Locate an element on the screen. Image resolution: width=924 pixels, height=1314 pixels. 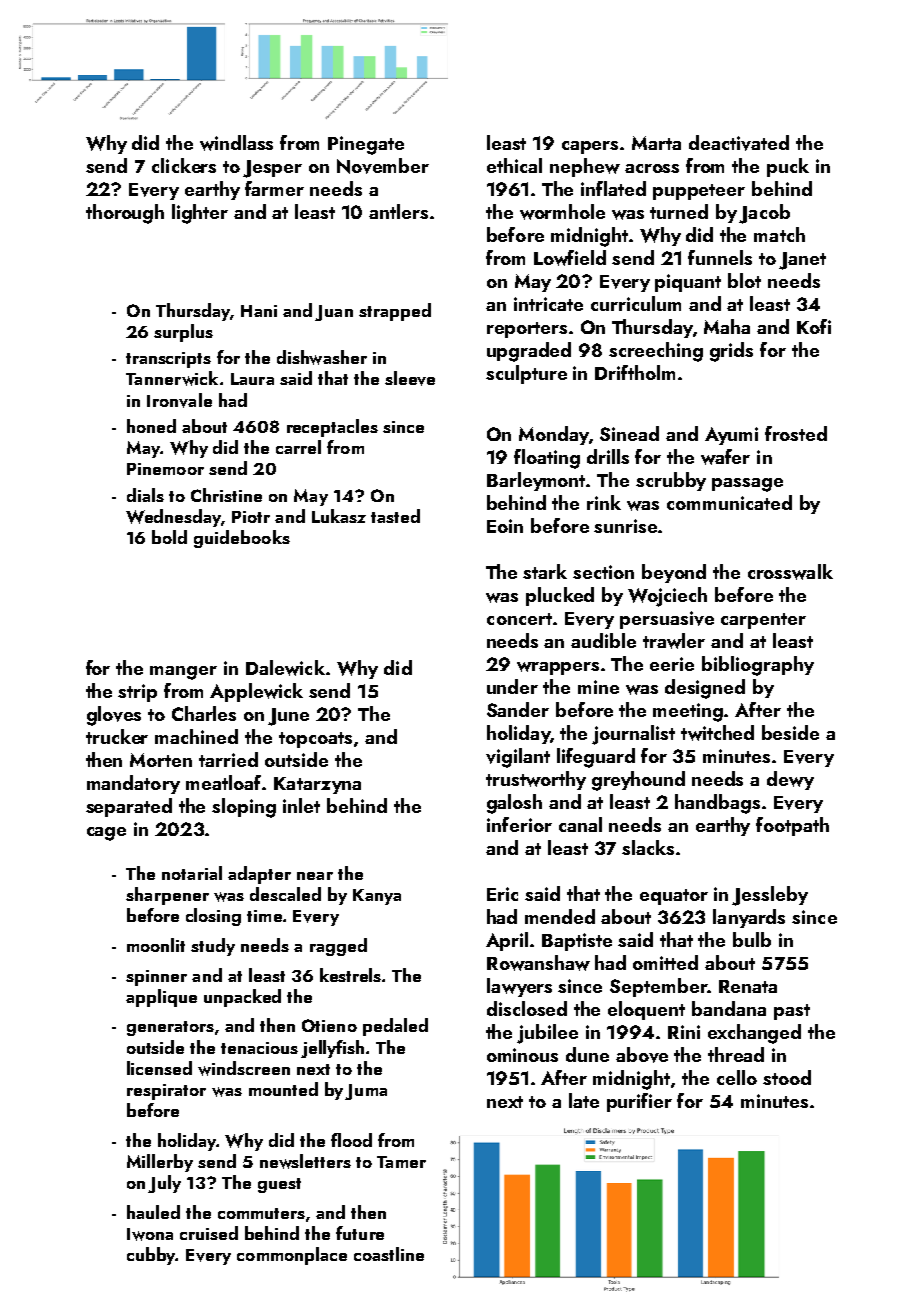
frosted is located at coordinates (796, 433).
